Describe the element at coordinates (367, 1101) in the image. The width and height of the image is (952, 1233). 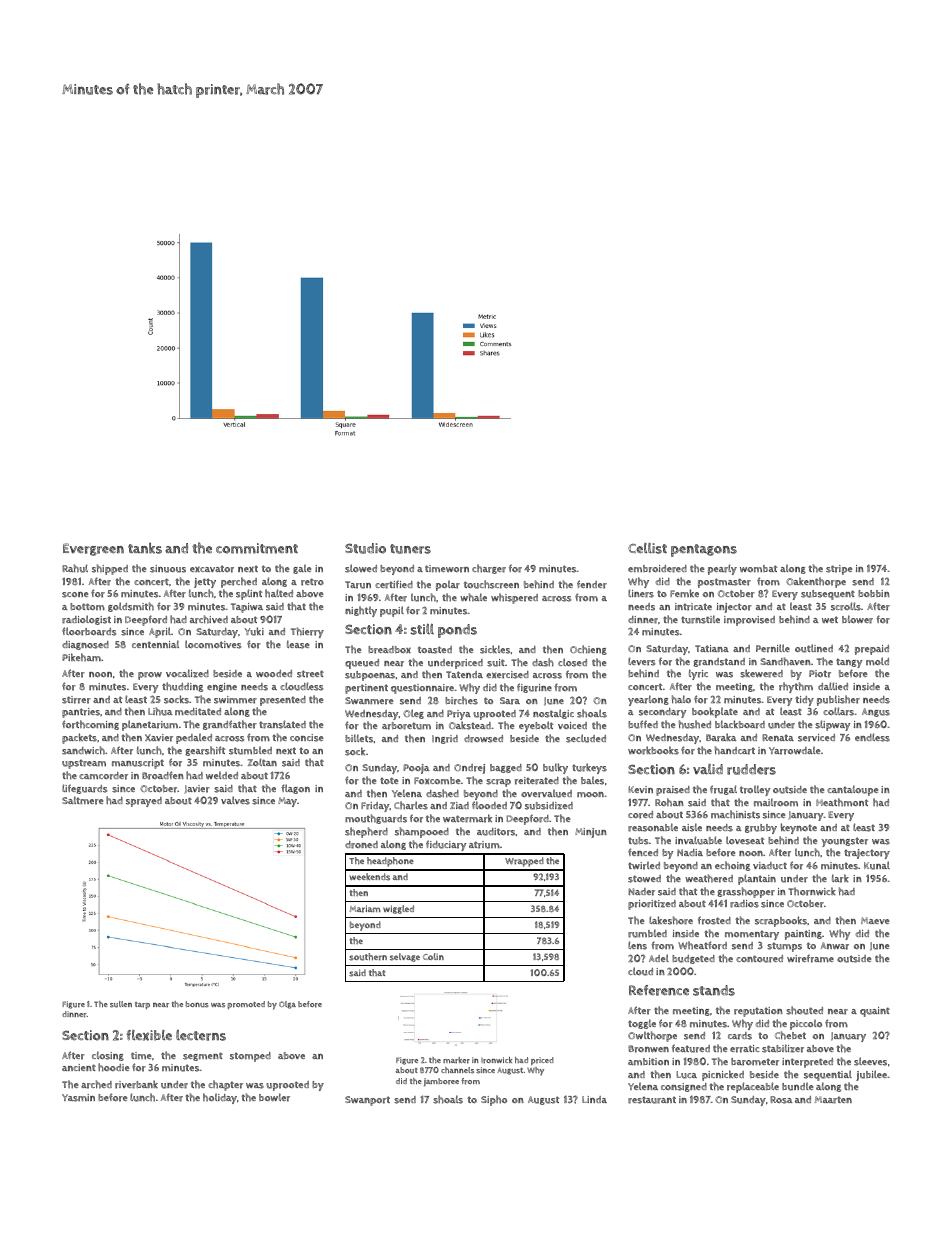
I see `Swanport` at that location.
